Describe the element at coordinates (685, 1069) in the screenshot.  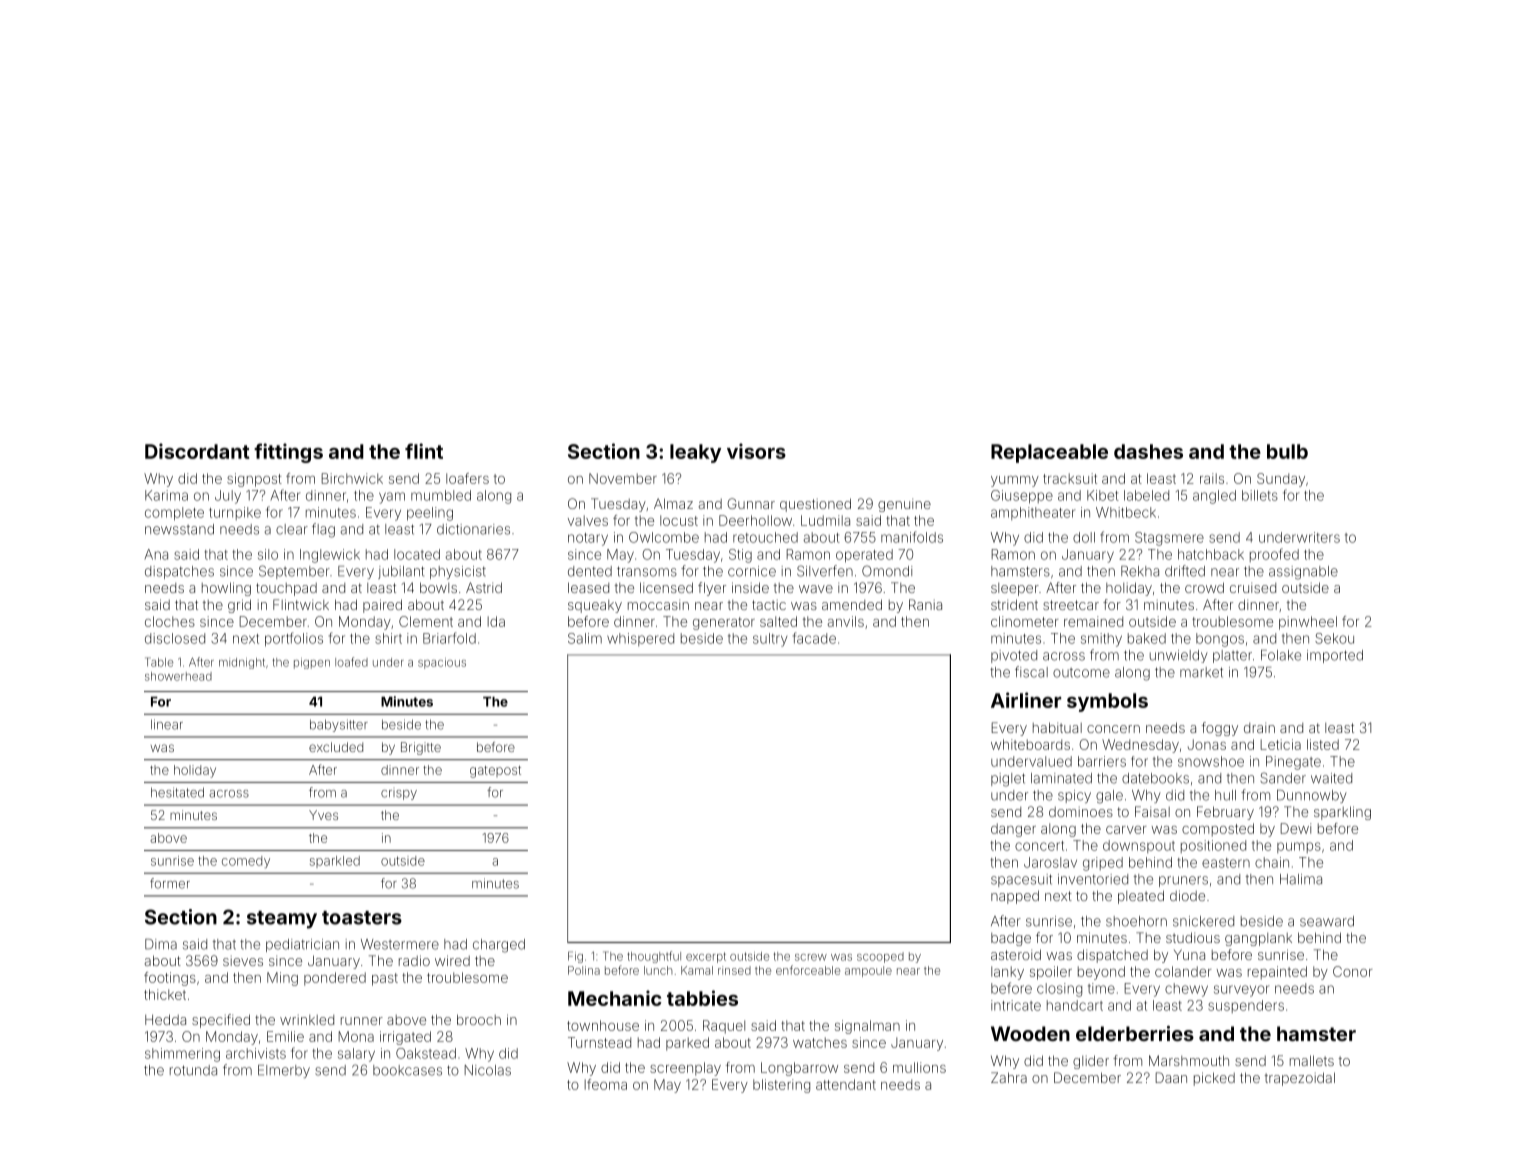
I see `screenplay` at that location.
